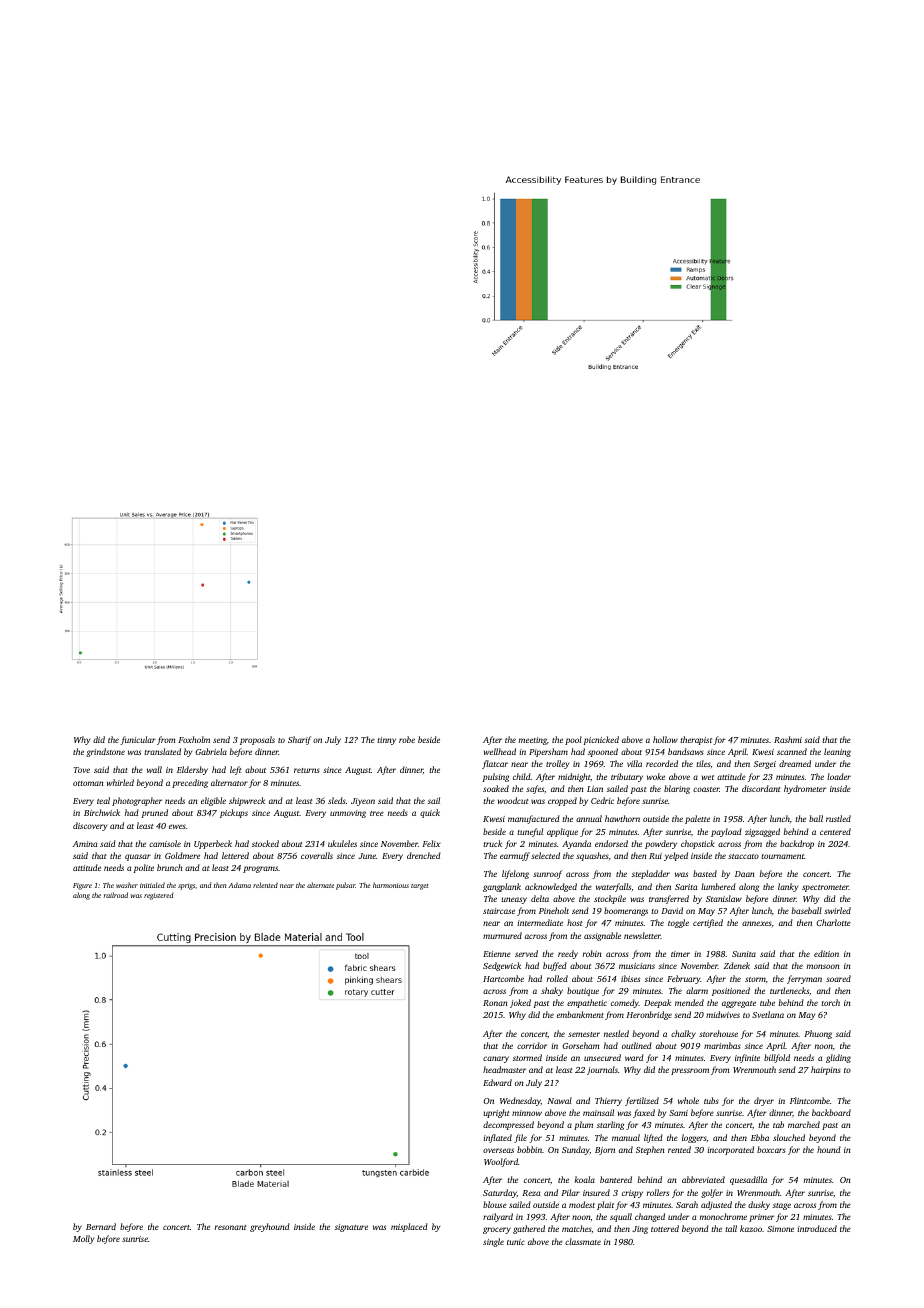  I want to click on slouched, so click(789, 1137).
